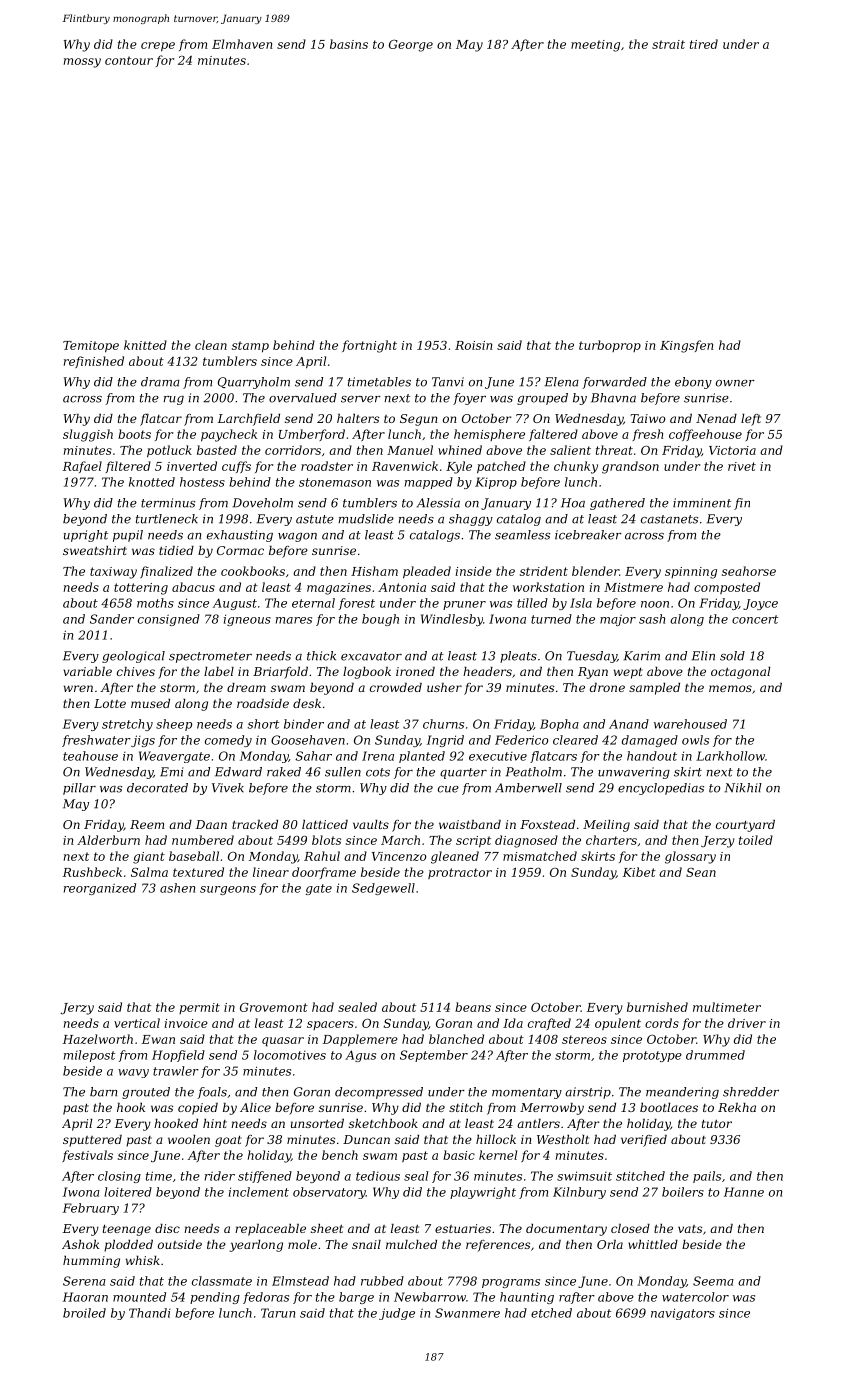 This page has width=849, height=1400. What do you see at coordinates (158, 47) in the page?
I see `crepe` at bounding box center [158, 47].
